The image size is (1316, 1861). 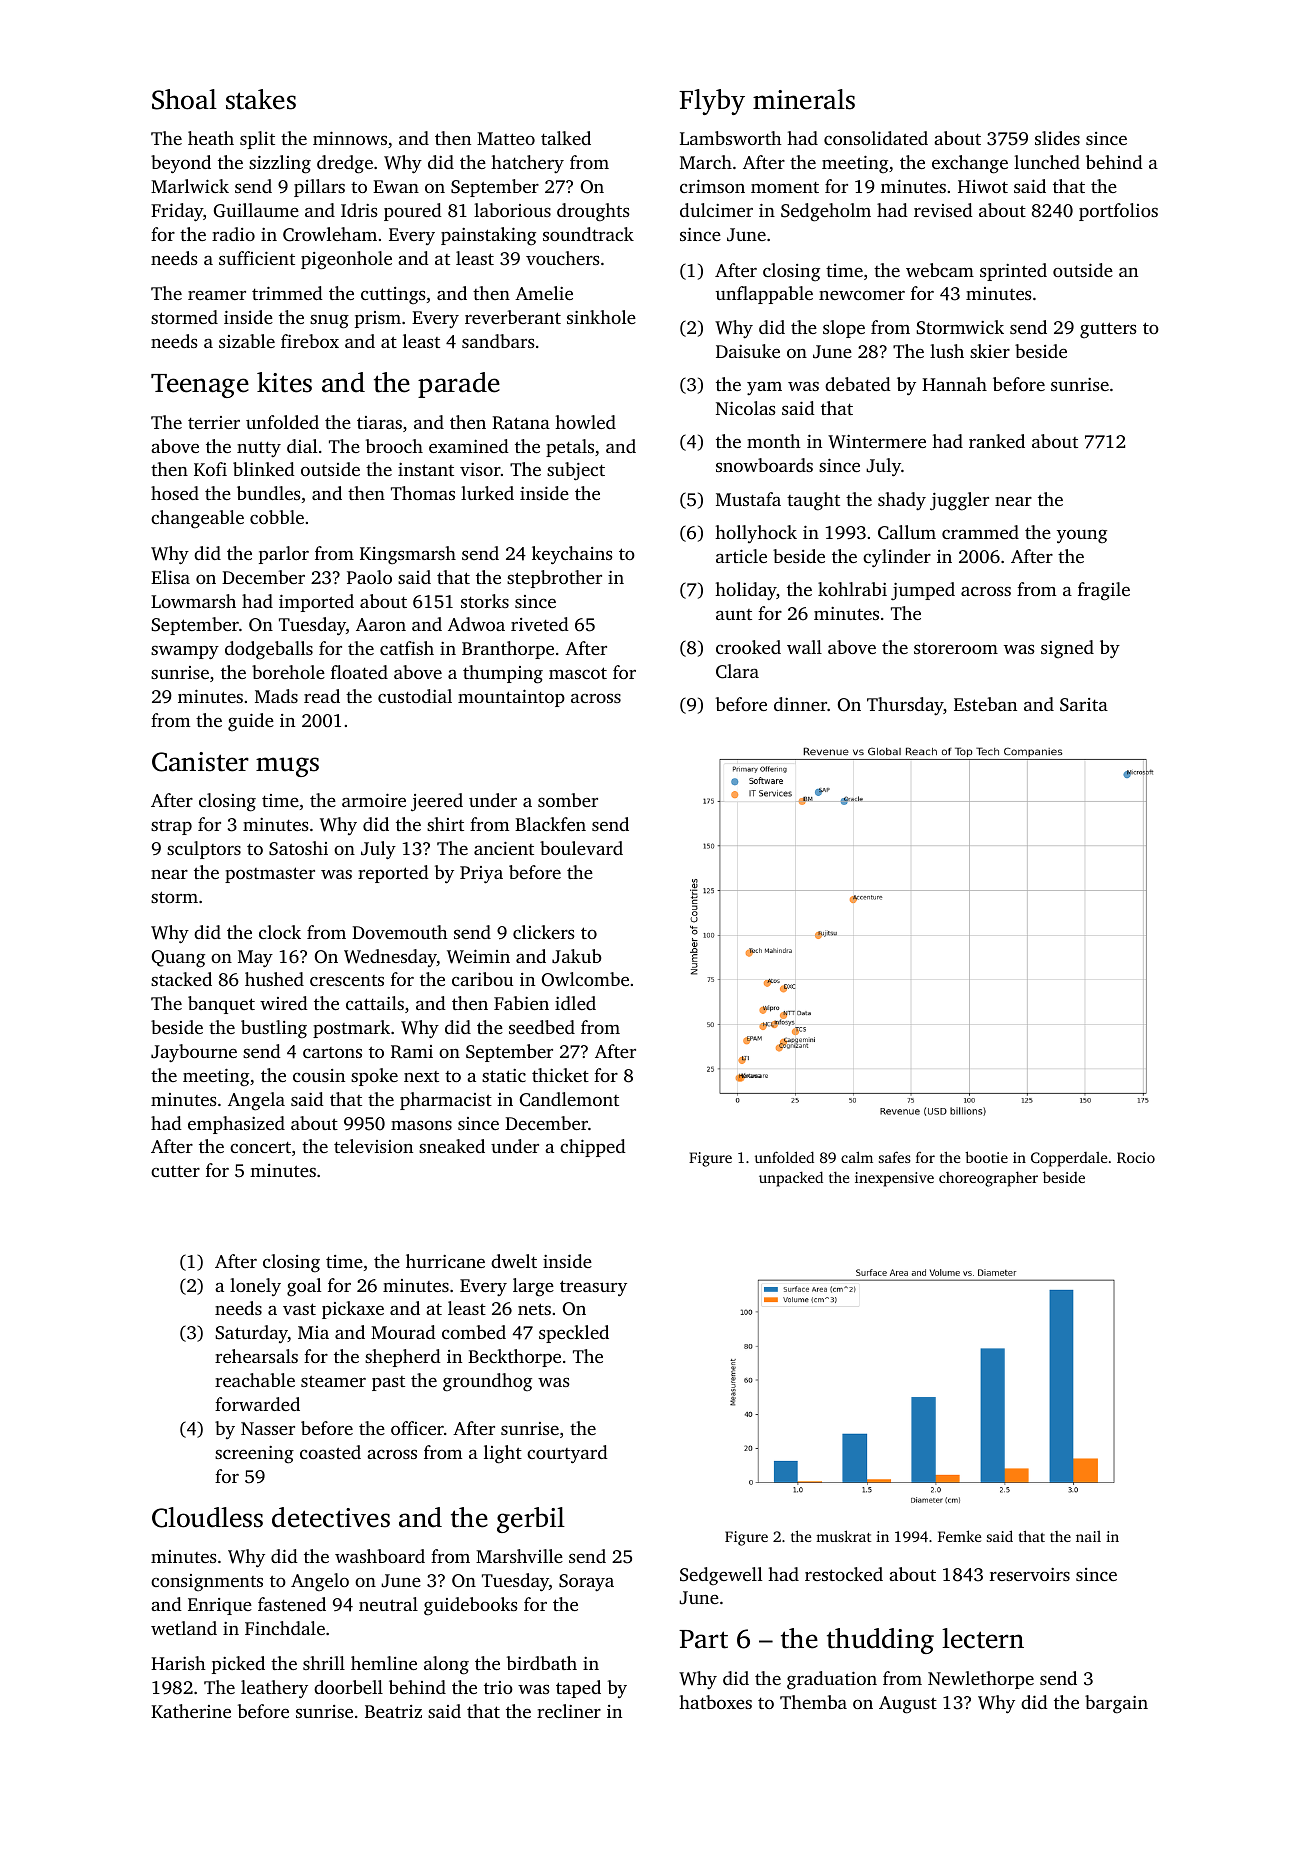 What do you see at coordinates (350, 138) in the document?
I see `minnows` at bounding box center [350, 138].
